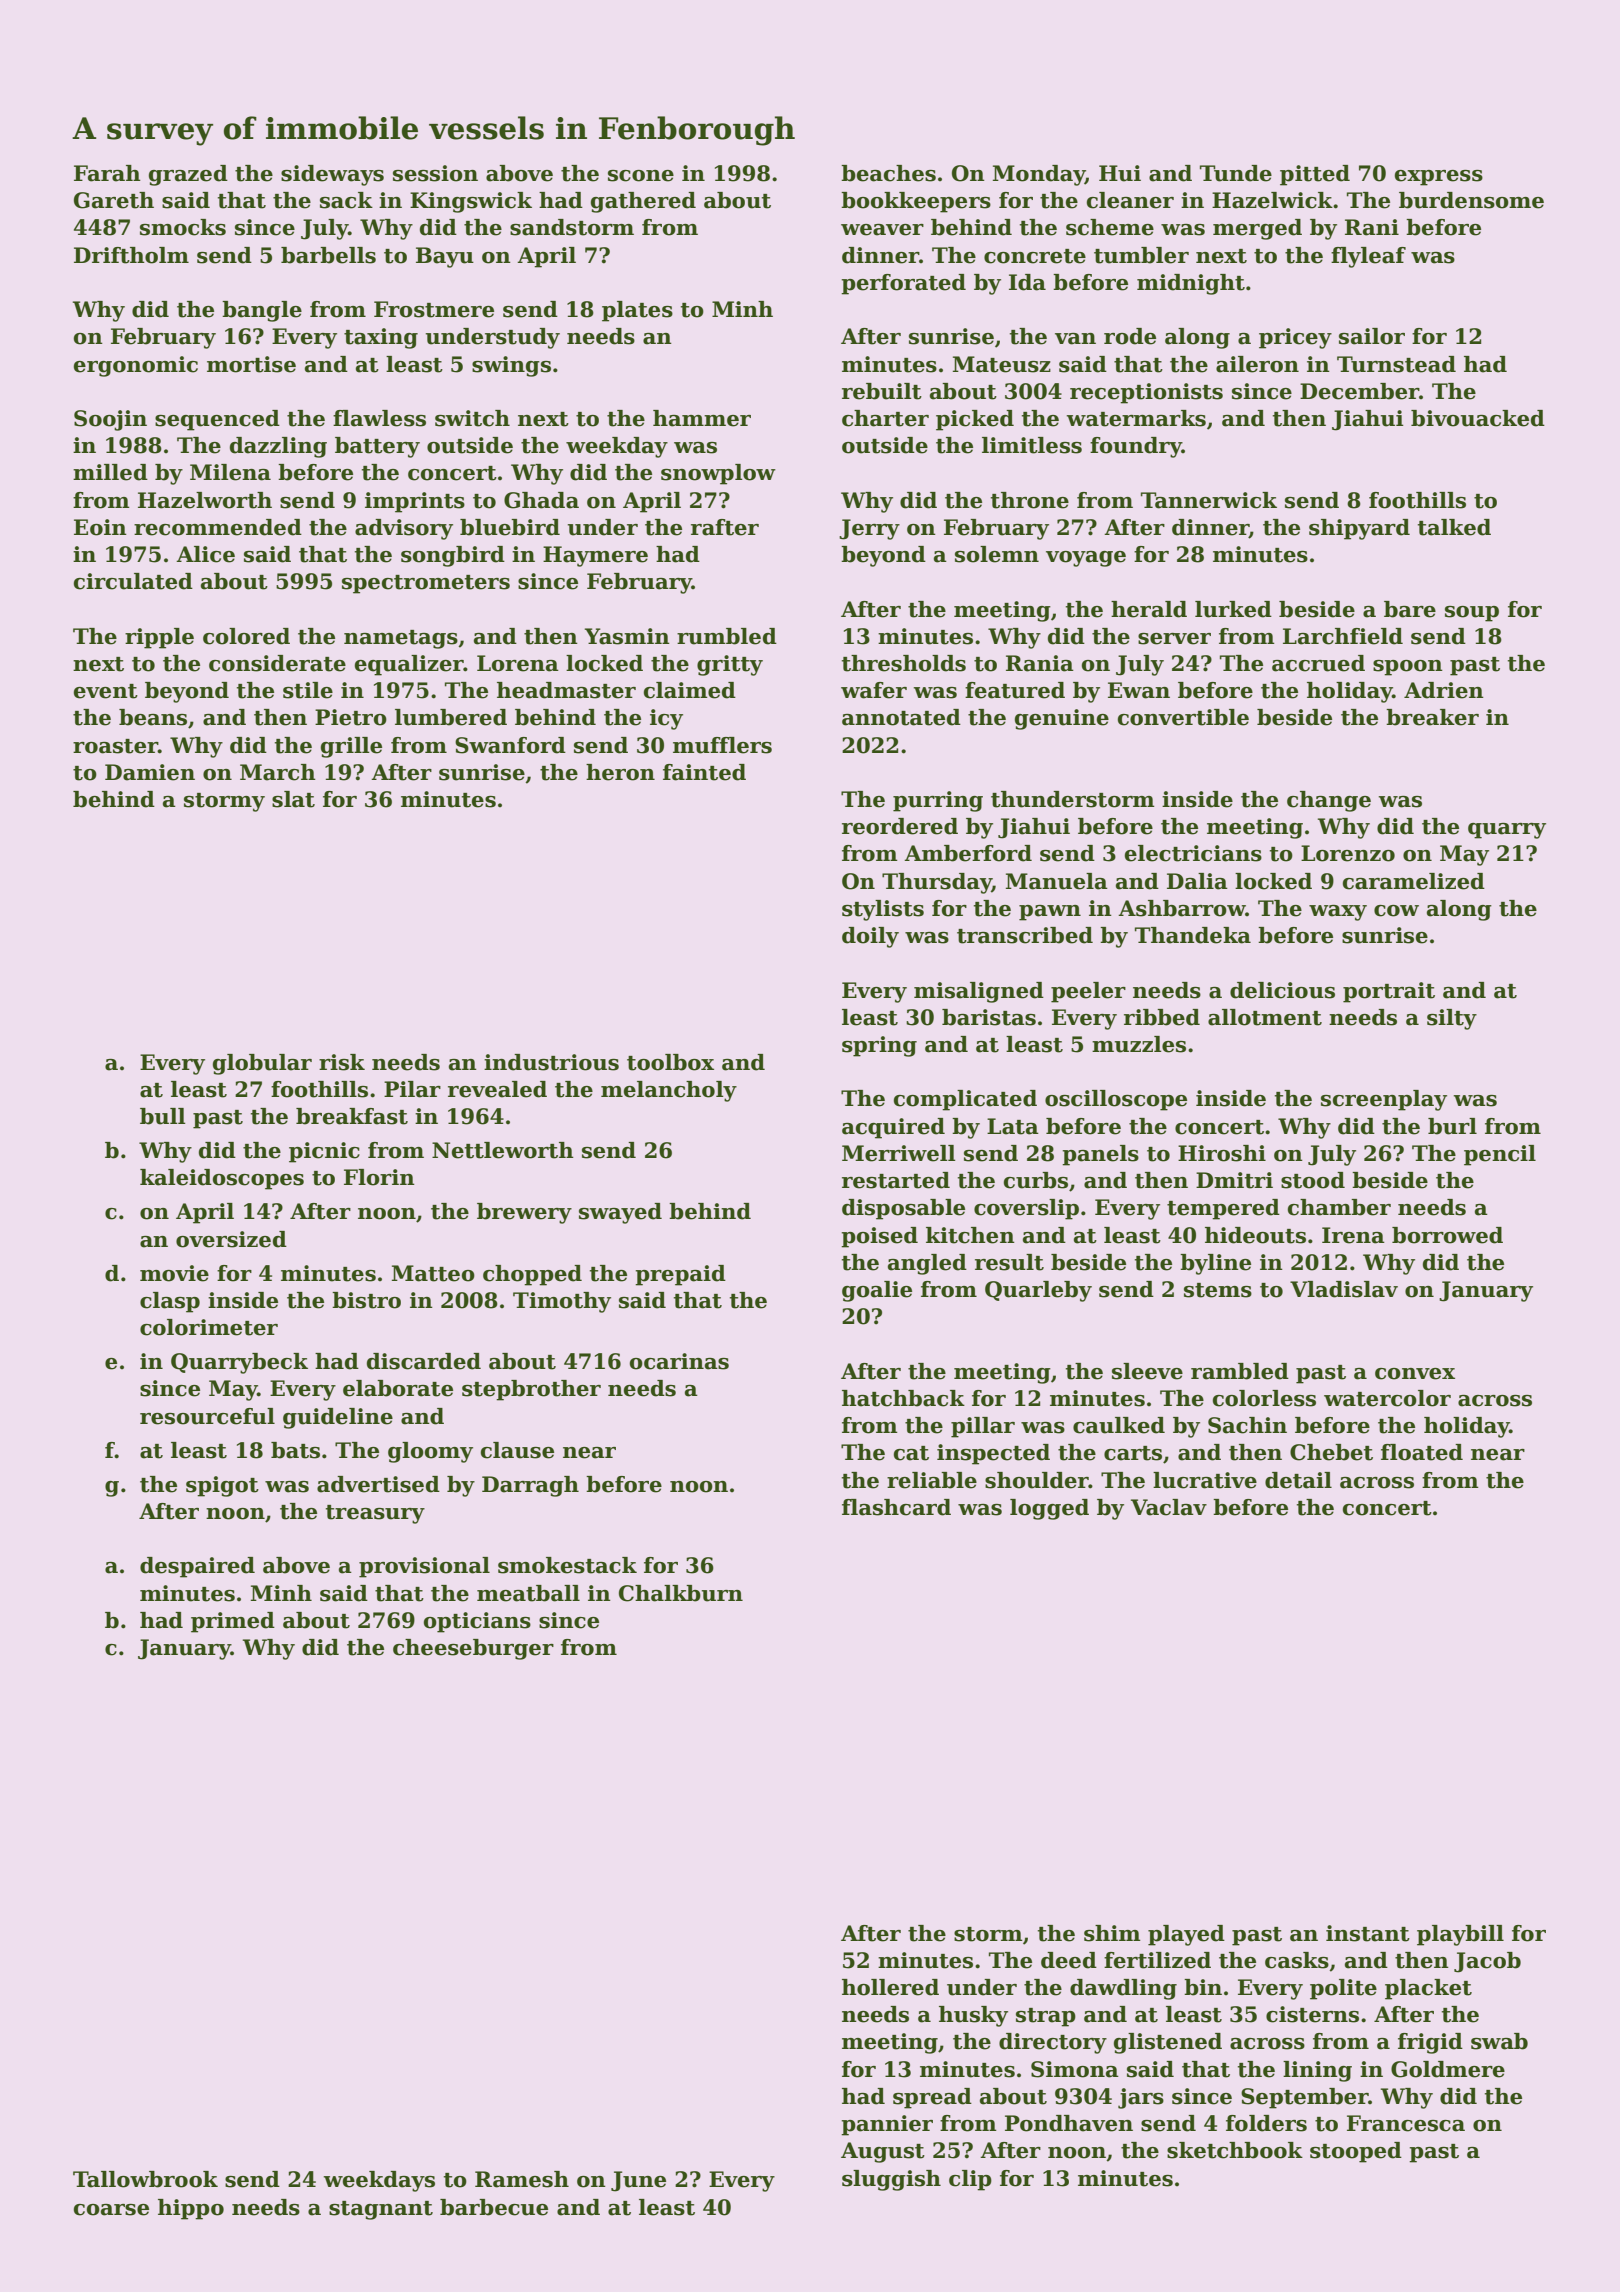 This screenshot has height=2292, width=1620. I want to click on Soojin, so click(110, 420).
